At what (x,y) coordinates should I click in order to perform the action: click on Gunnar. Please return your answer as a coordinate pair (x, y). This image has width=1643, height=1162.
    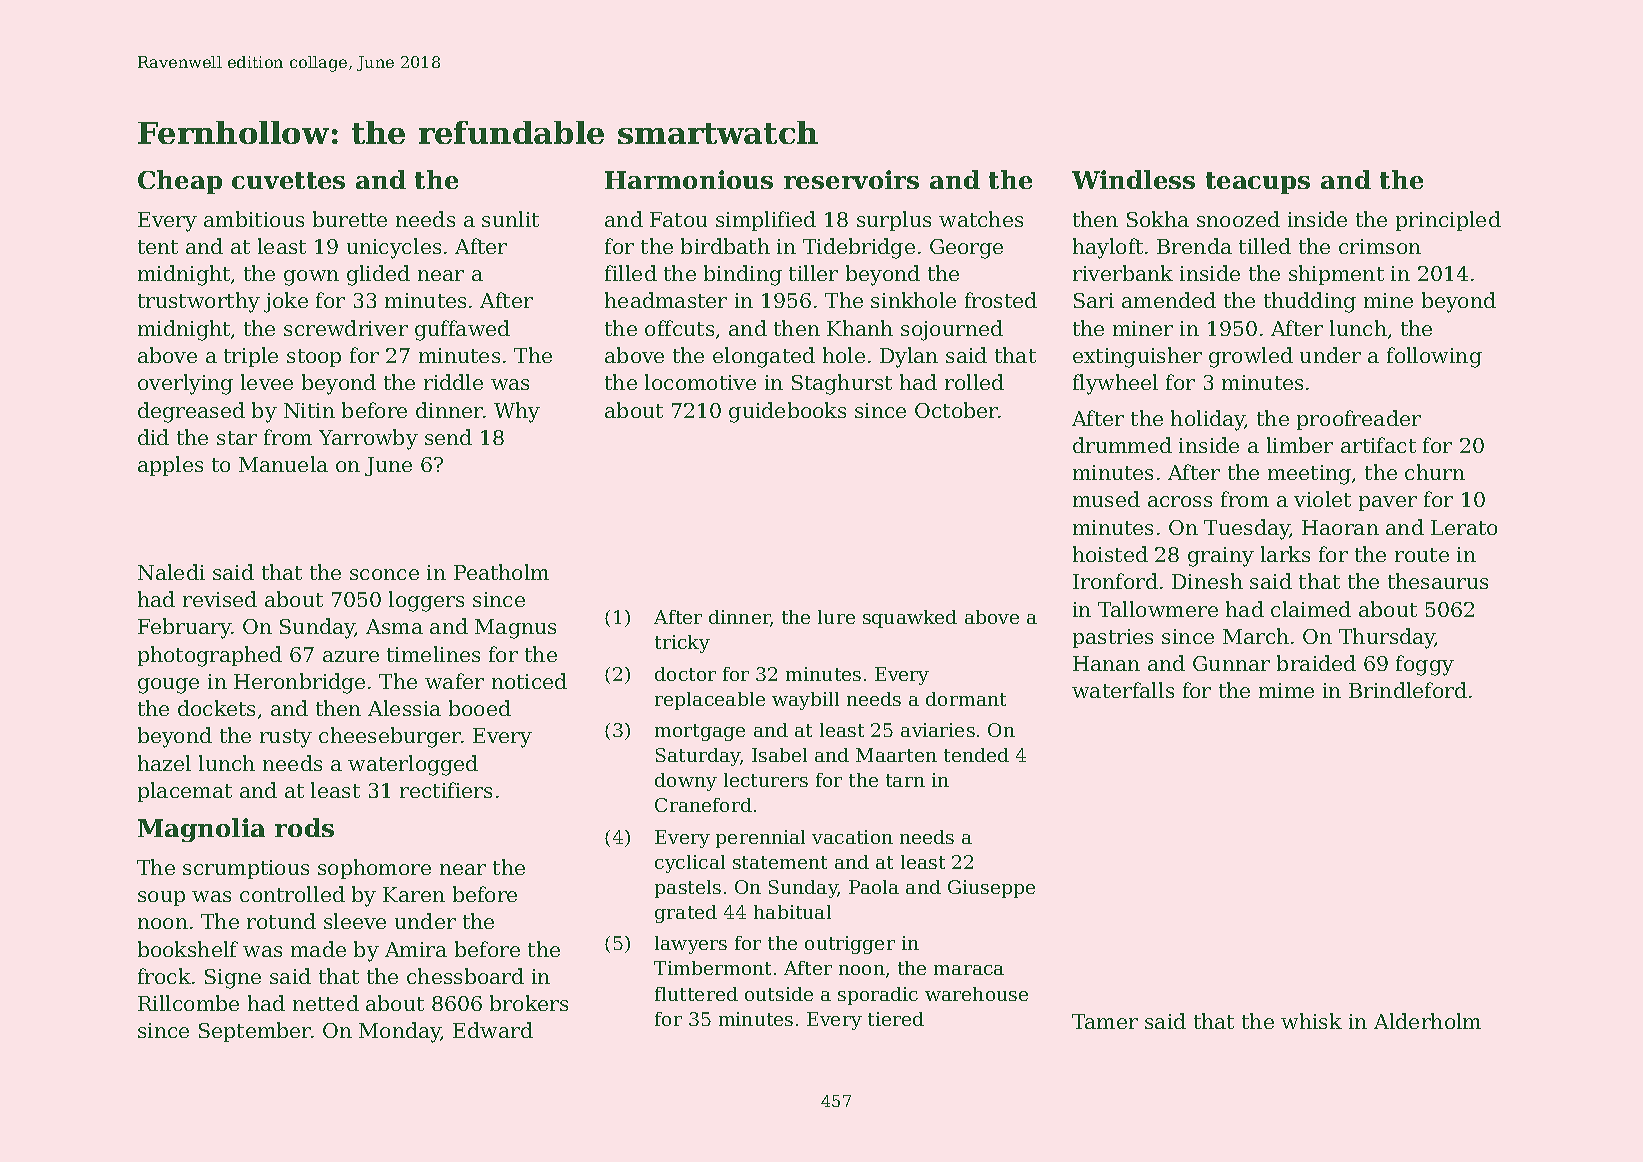
    Looking at the image, I should click on (1231, 663).
